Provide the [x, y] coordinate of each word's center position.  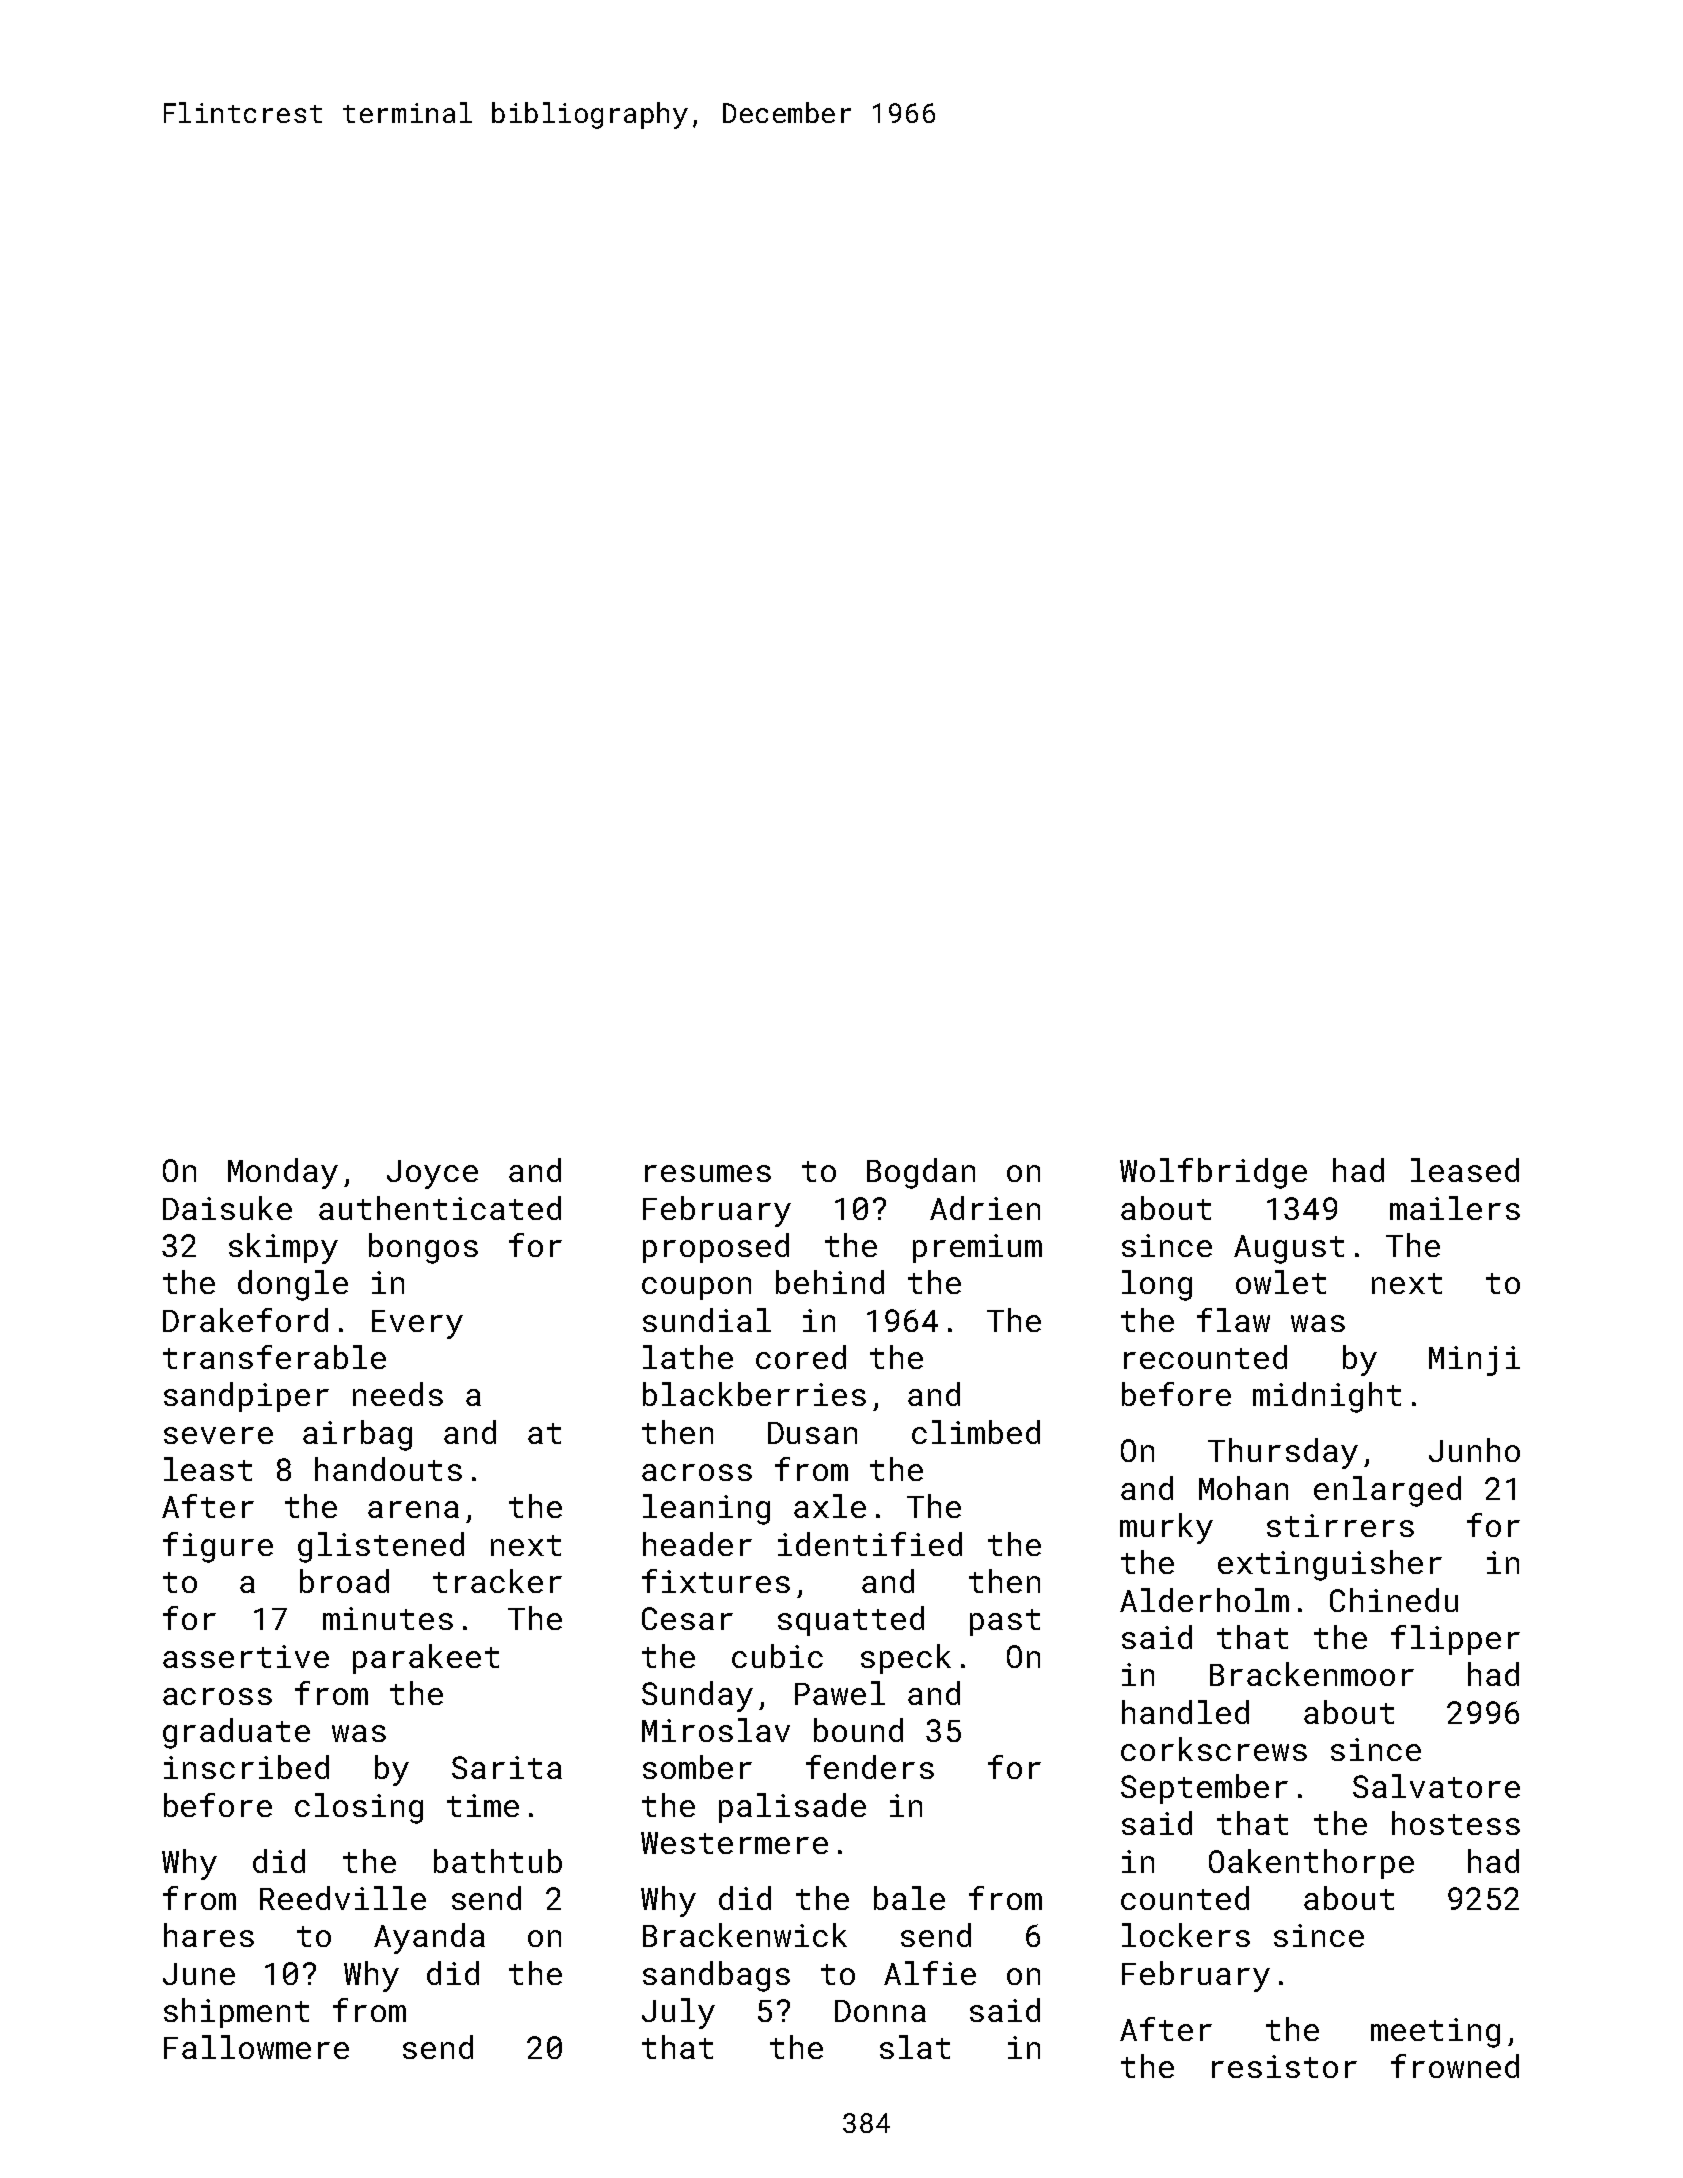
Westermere [734, 1843]
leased [1465, 1170]
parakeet [426, 1659]
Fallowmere [256, 2047]
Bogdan [921, 1173]
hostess [1456, 1823]
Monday [283, 1173]
